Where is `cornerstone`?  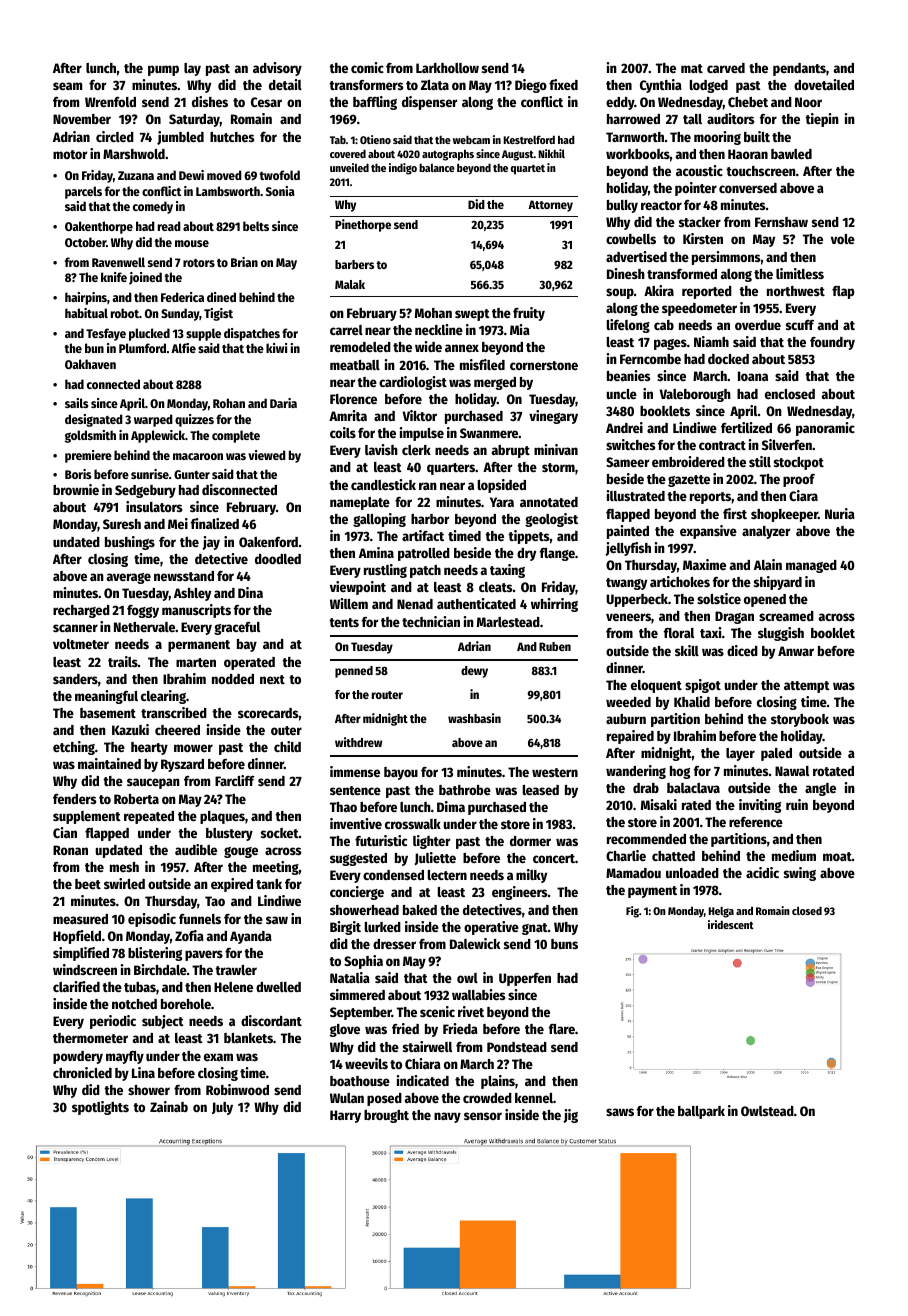 cornerstone is located at coordinates (544, 365).
